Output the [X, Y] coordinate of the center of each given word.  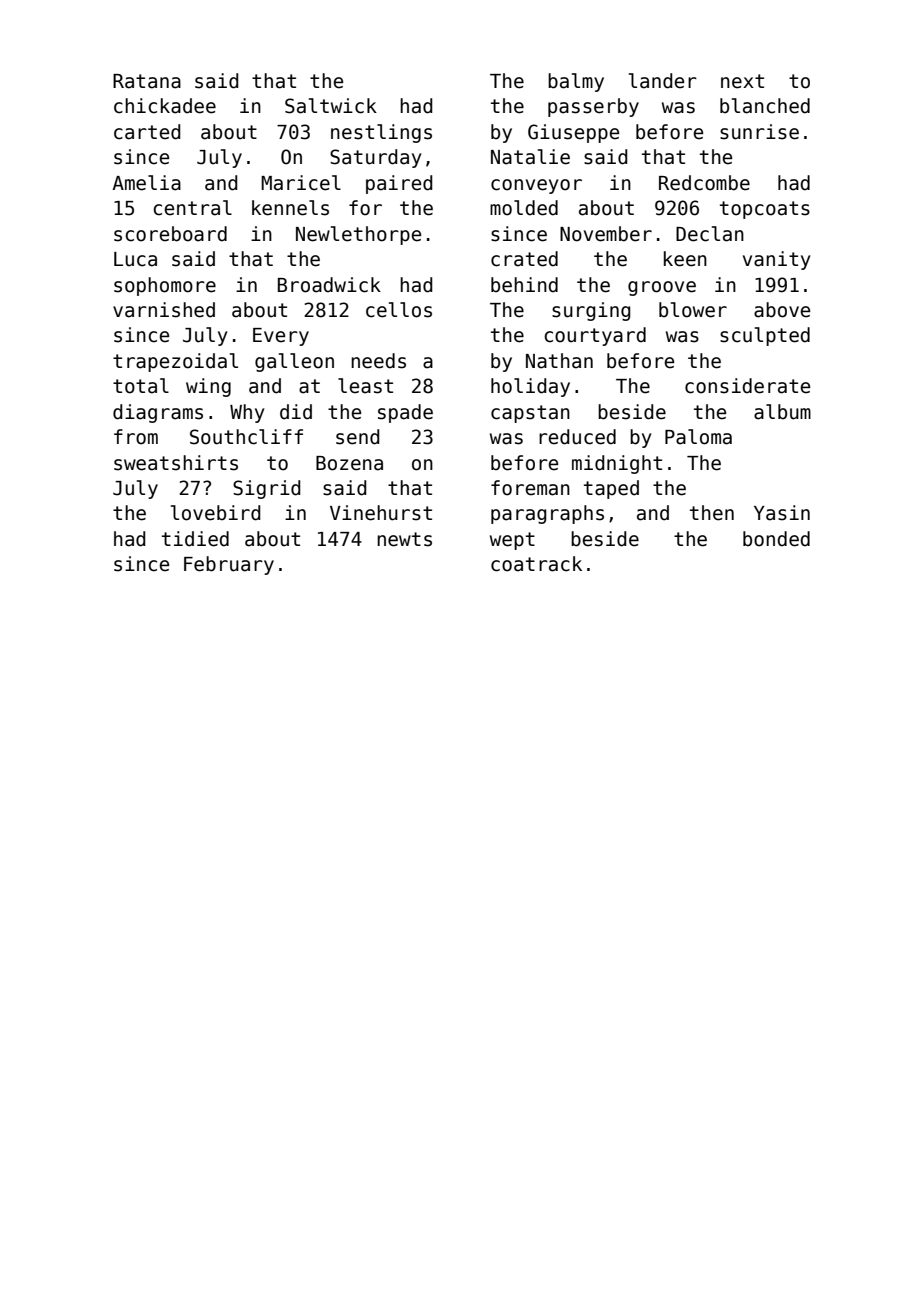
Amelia [146, 183]
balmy [576, 82]
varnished [164, 310]
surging [591, 311]
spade [405, 413]
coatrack [536, 564]
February [229, 565]
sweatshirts [176, 463]
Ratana [147, 81]
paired [399, 184]
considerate [747, 386]
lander [663, 81]
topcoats [765, 210]
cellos [399, 310]
